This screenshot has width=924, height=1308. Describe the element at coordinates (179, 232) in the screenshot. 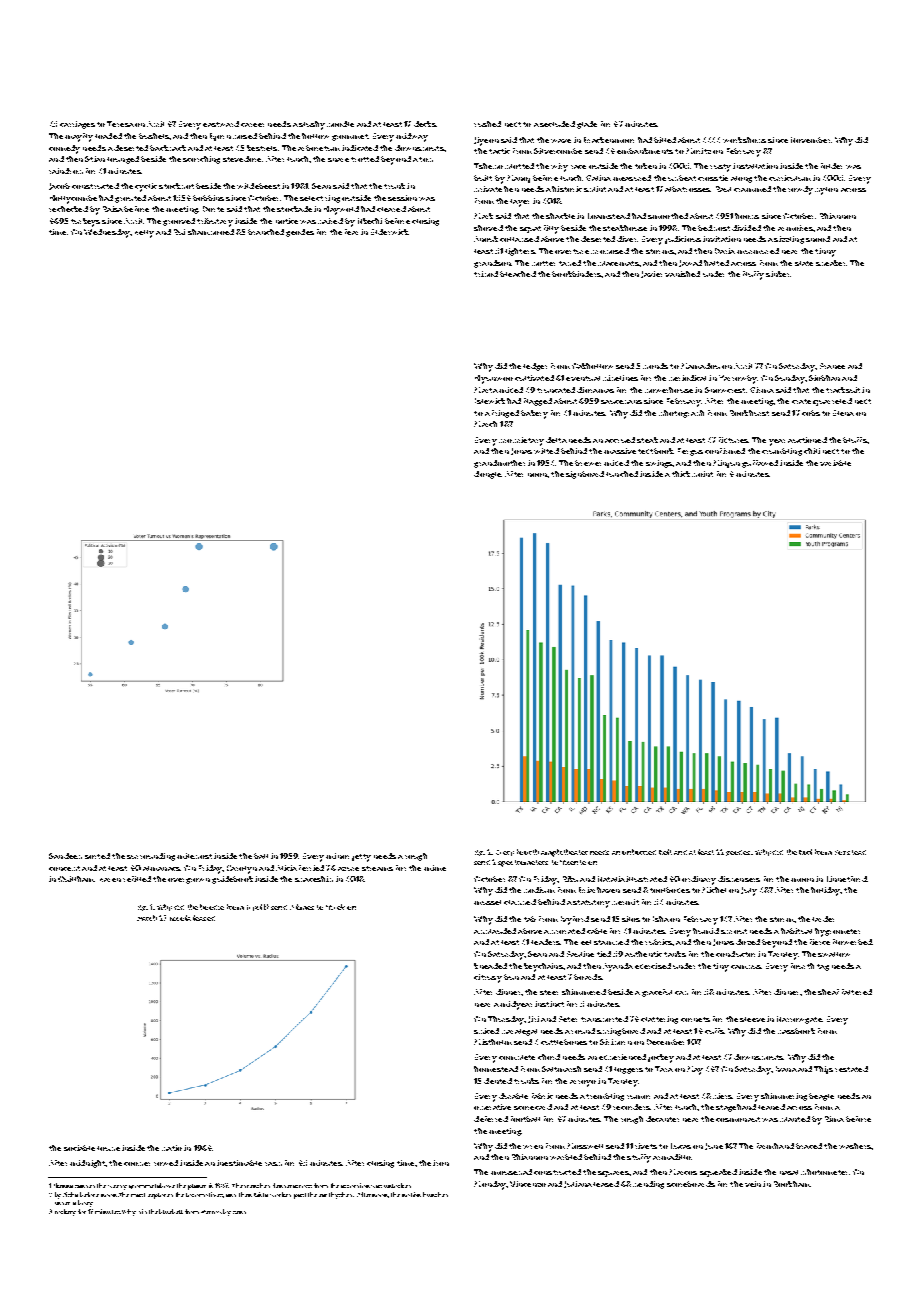

I see `Rui` at that location.
